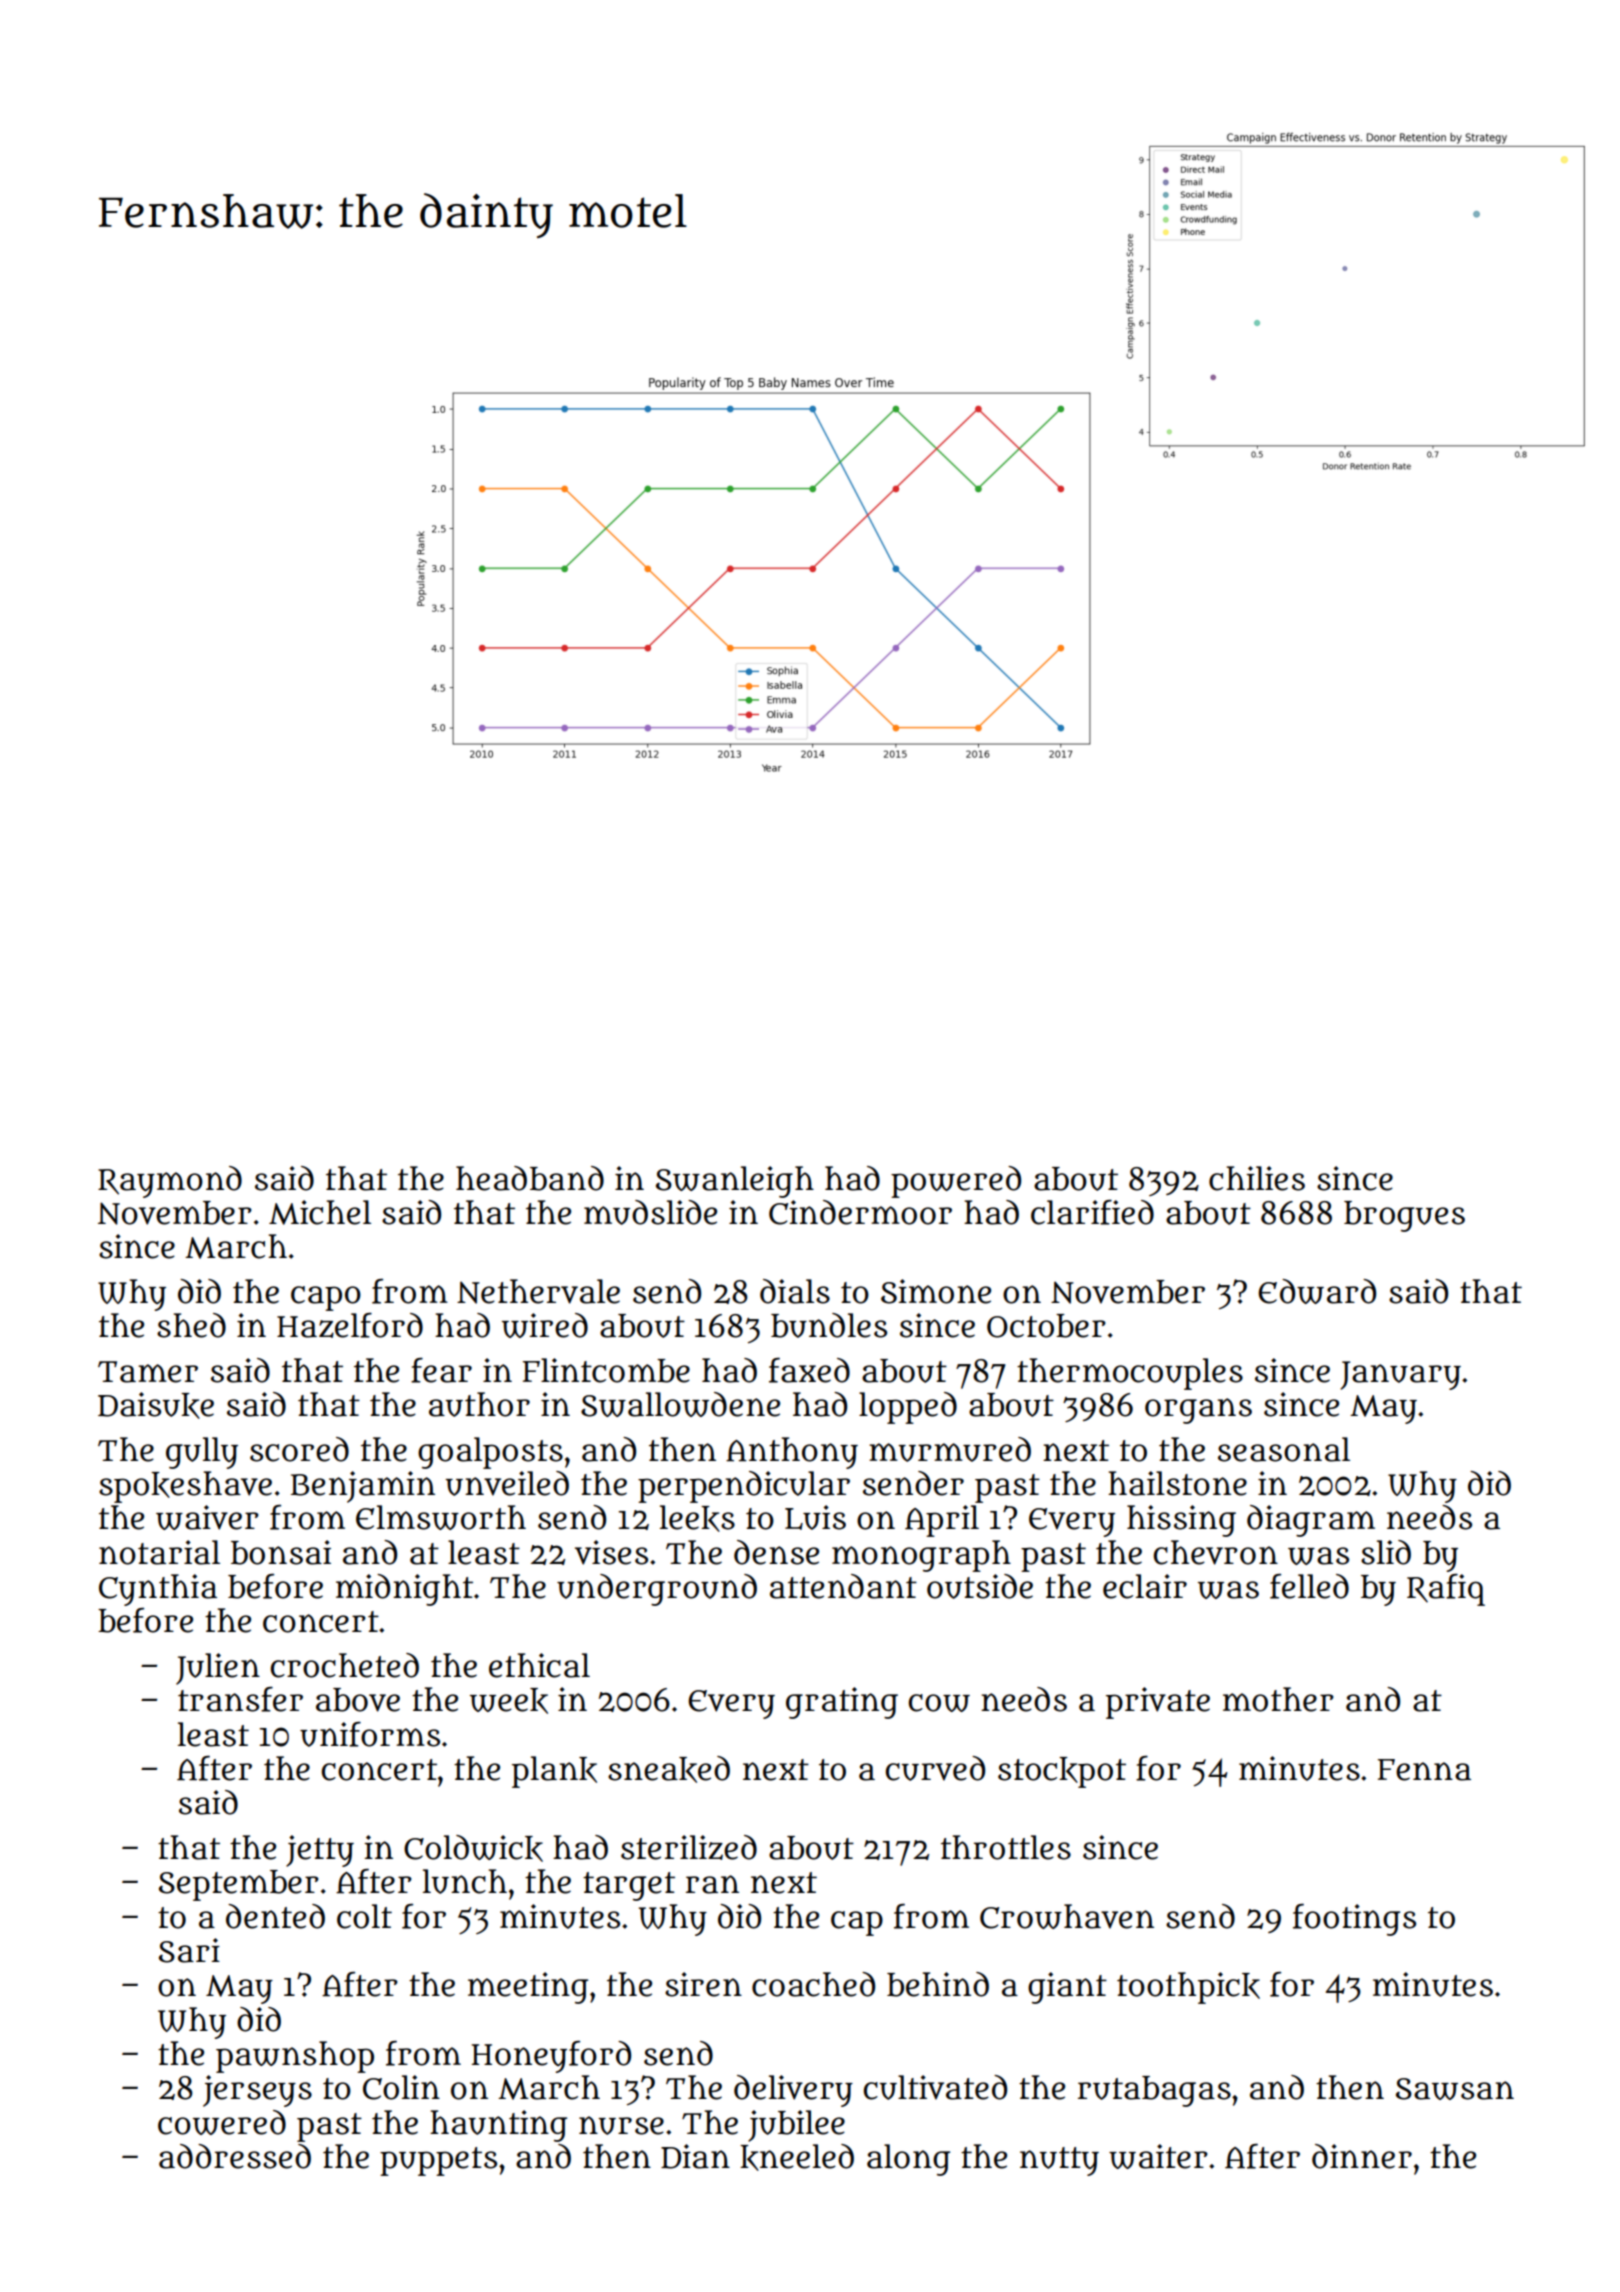 The height and width of the image is (2292, 1620). I want to click on hailstone, so click(1177, 1483).
